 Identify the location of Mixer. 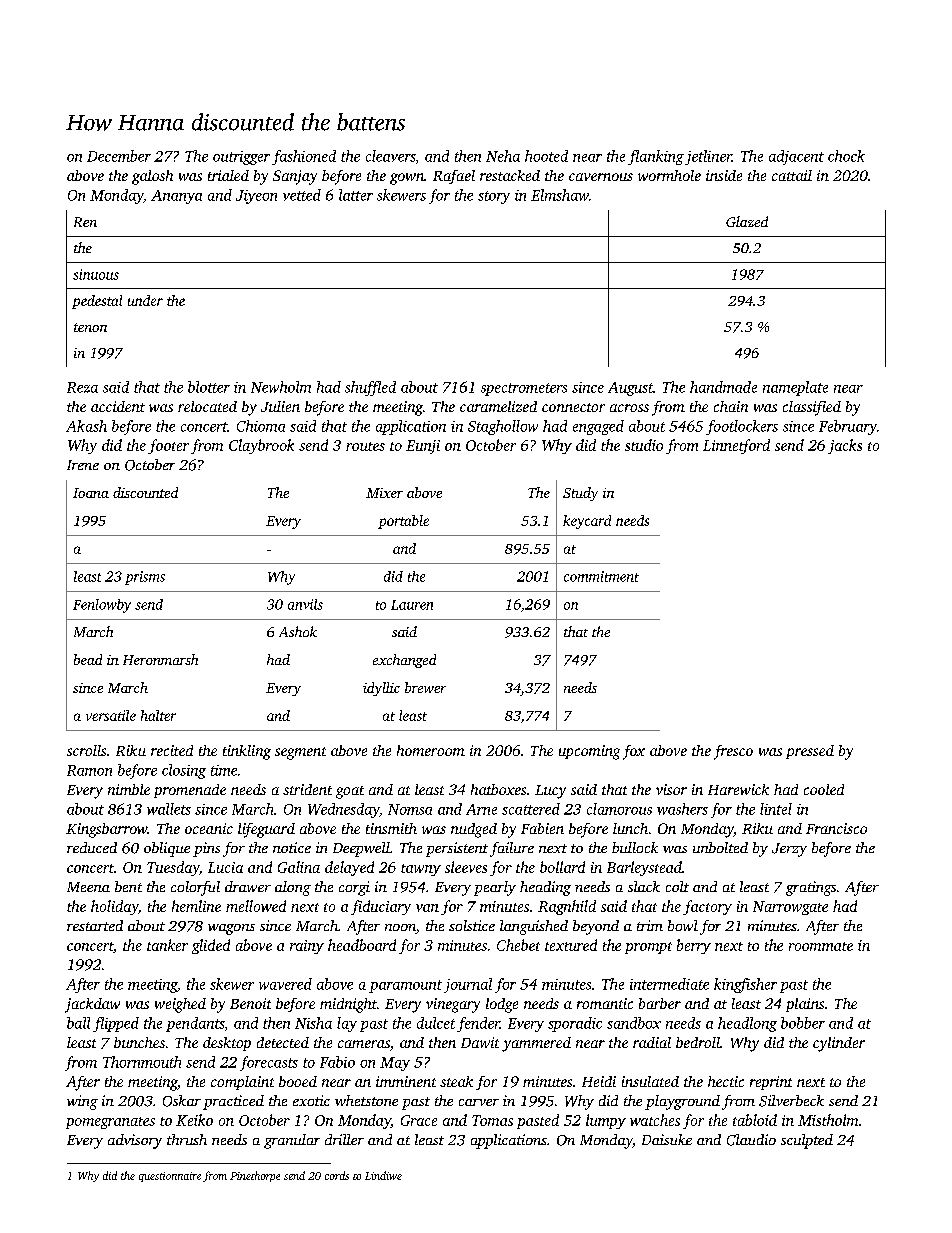
(384, 493).
